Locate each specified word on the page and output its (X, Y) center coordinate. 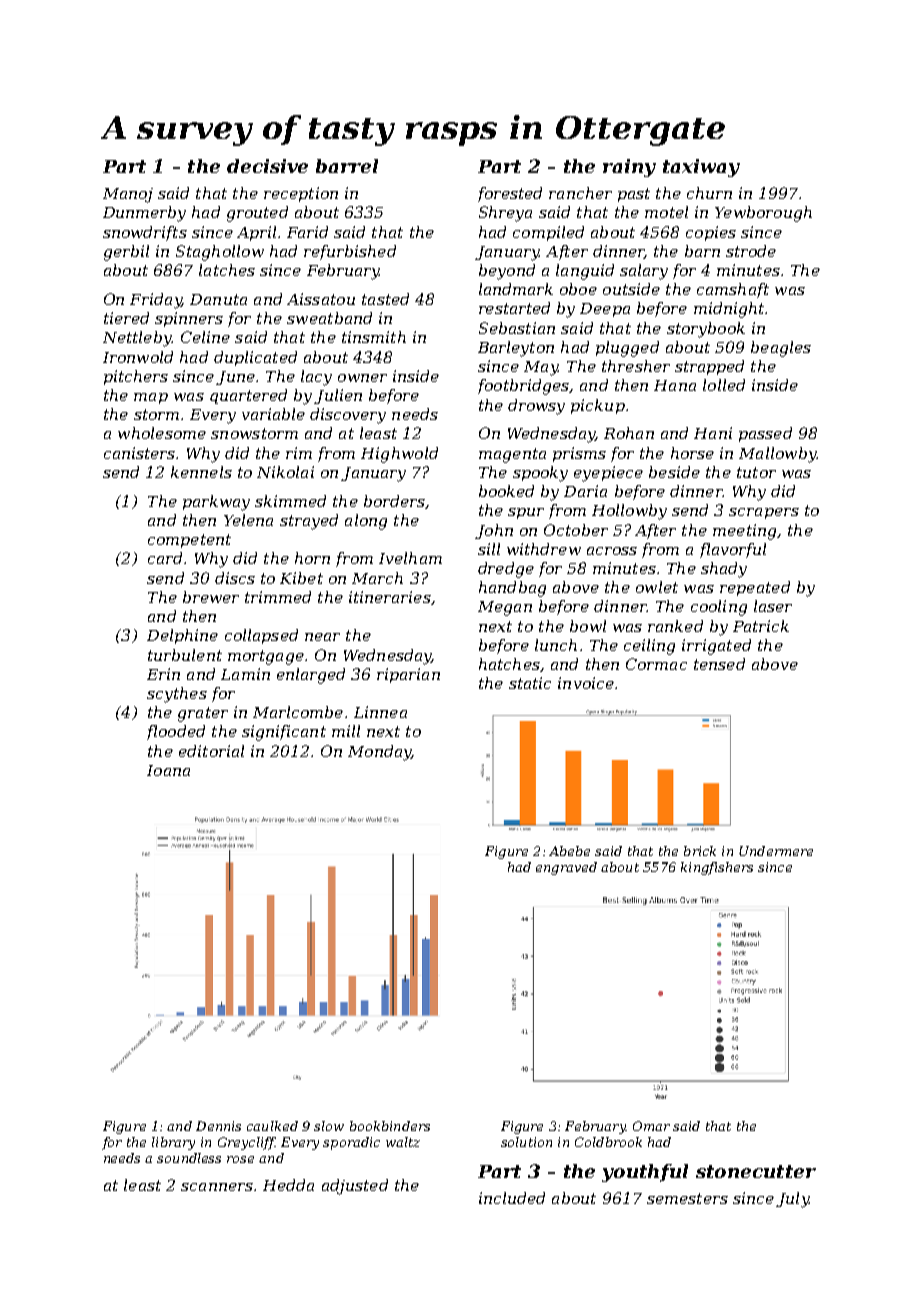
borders (394, 501)
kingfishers (717, 868)
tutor (756, 472)
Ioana (168, 770)
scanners (217, 1187)
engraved (566, 868)
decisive (267, 166)
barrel (347, 166)
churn (709, 193)
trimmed (278, 597)
